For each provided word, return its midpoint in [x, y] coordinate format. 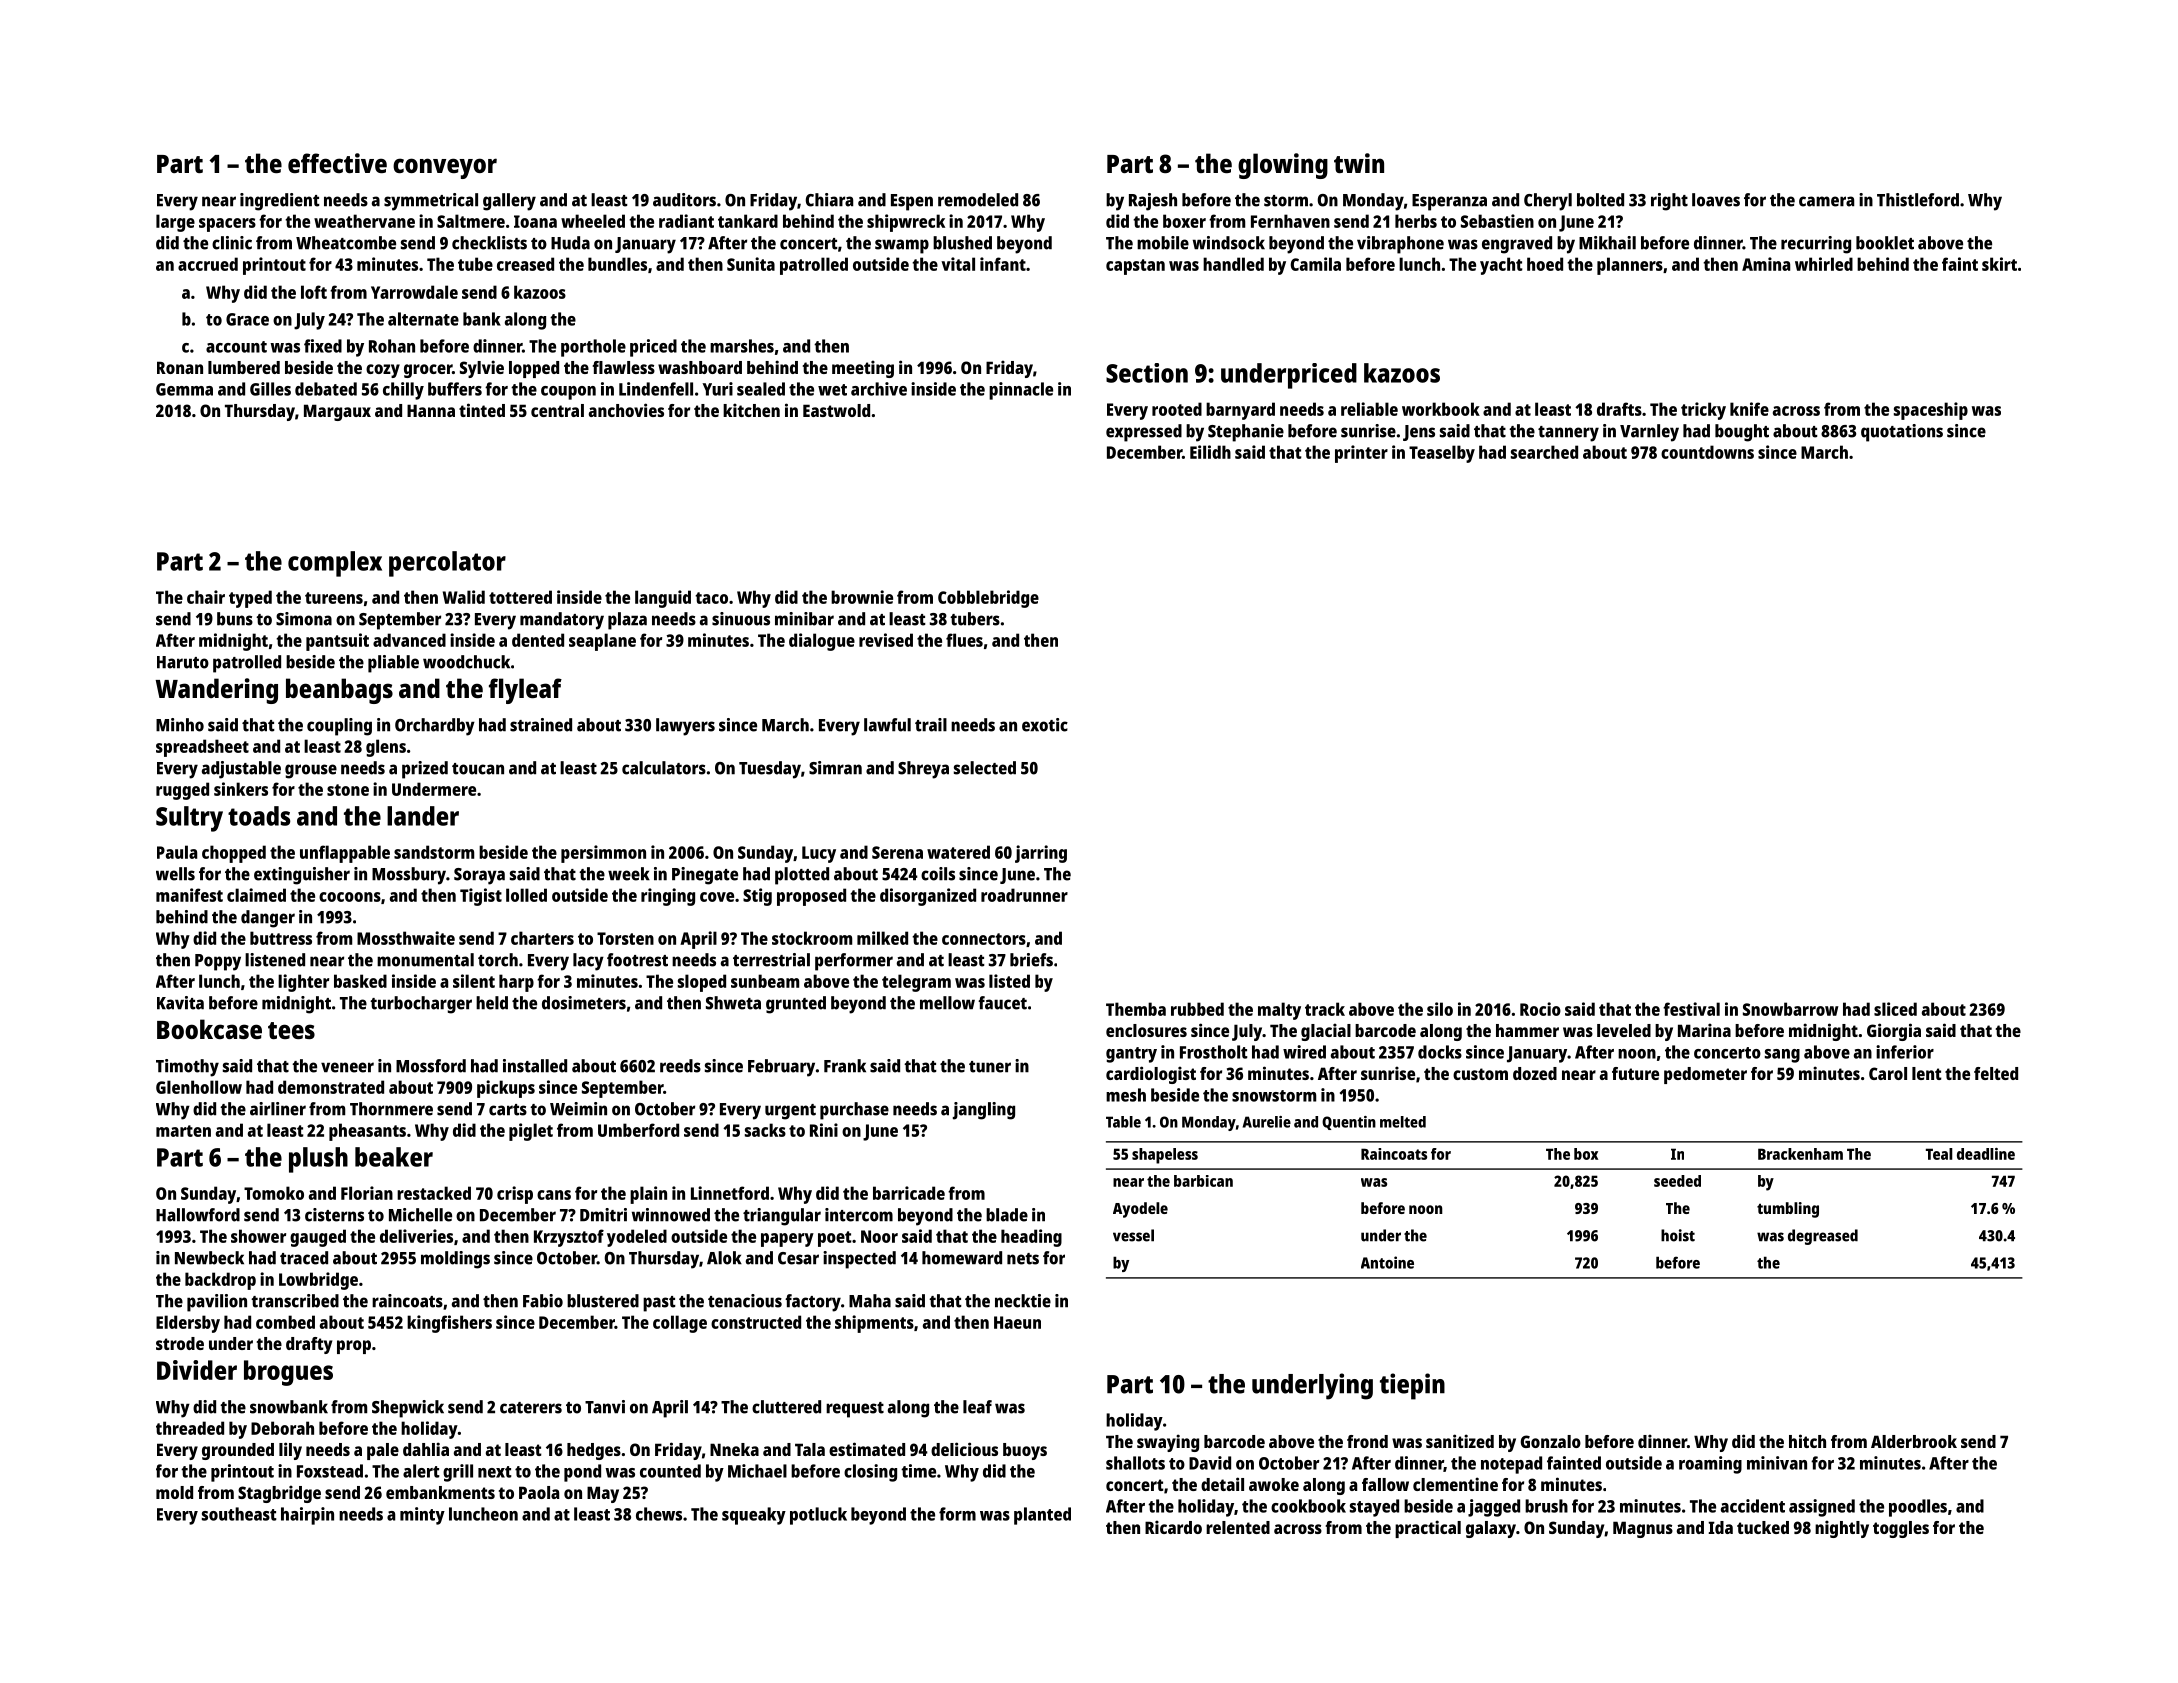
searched [1544, 452]
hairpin [307, 1516]
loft [314, 292]
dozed [1535, 1073]
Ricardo [1173, 1527]
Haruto [183, 662]
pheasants [367, 1132]
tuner [990, 1067]
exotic [1045, 725]
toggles [1901, 1529]
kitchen [751, 410]
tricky [1703, 411]
